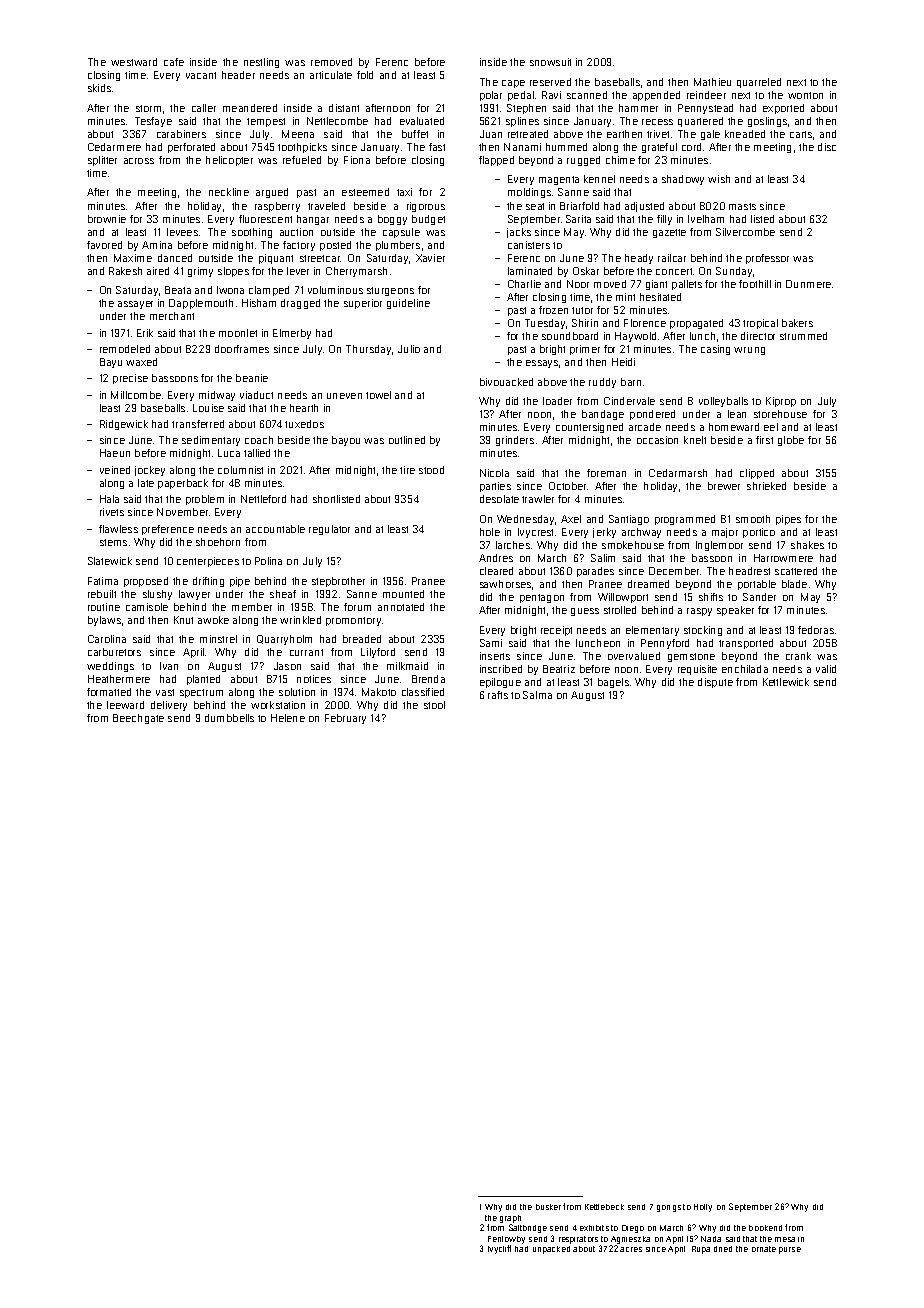  What do you see at coordinates (345, 719) in the document?
I see `February` at bounding box center [345, 719].
